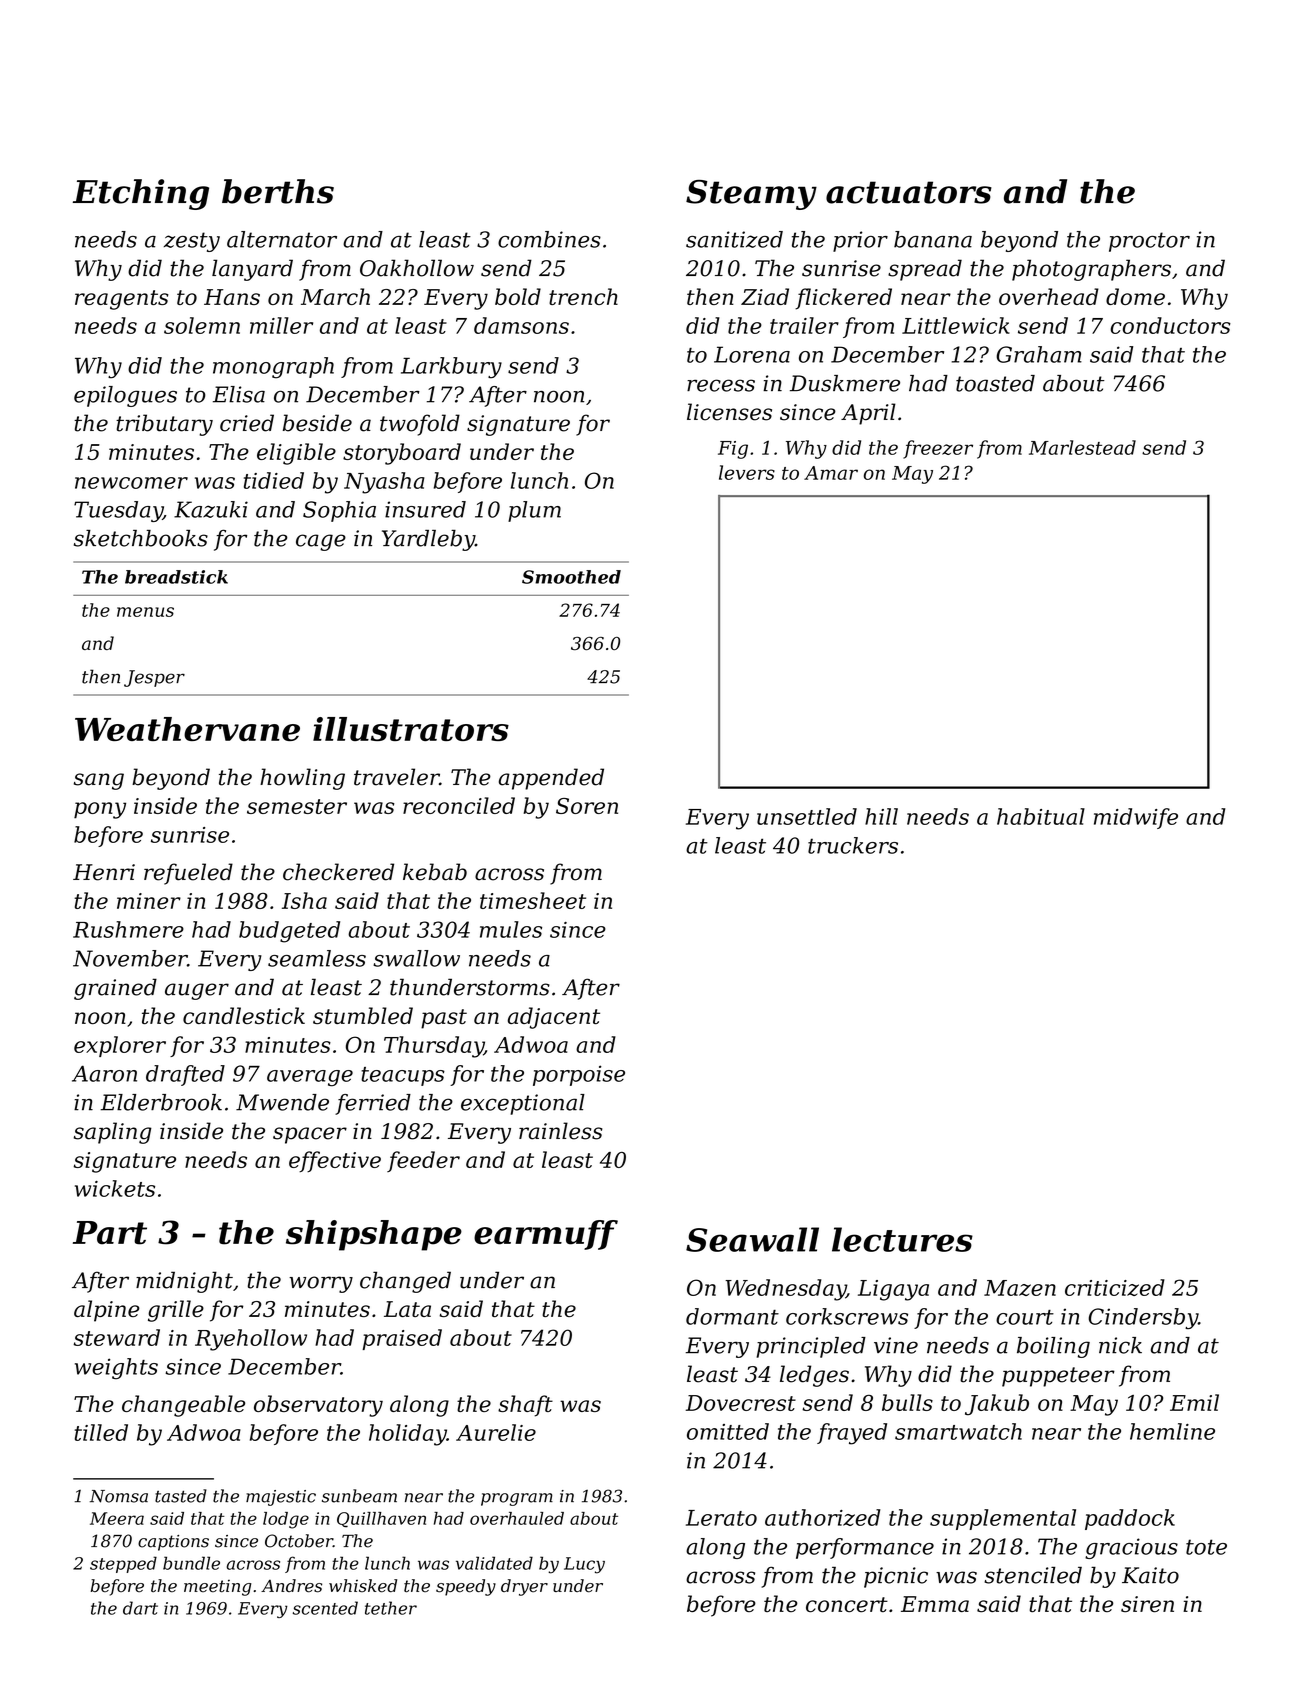  What do you see at coordinates (751, 195) in the screenshot?
I see `Steamy` at bounding box center [751, 195].
